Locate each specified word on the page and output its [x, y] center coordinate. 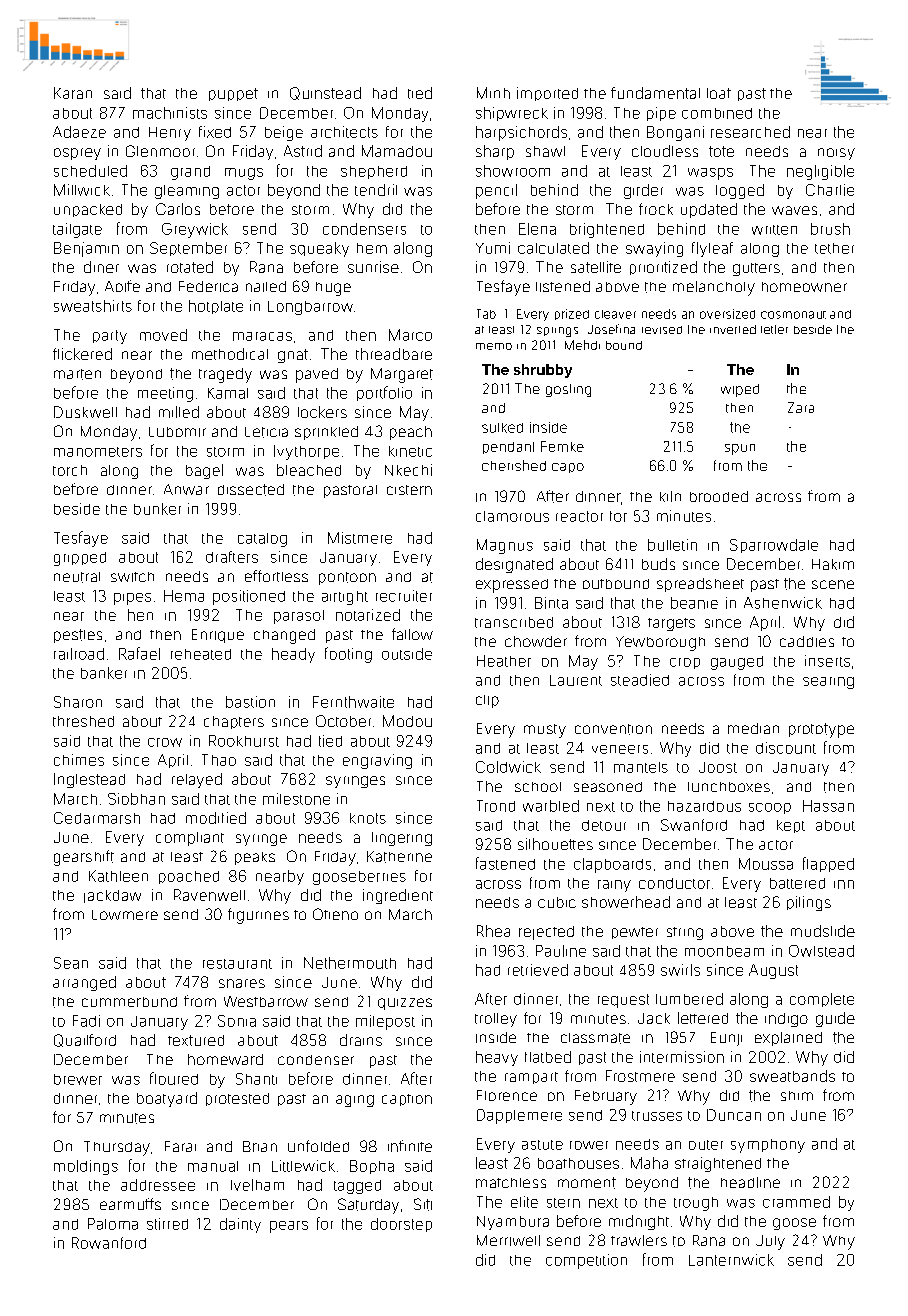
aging [355, 1101]
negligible [820, 172]
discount [786, 748]
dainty [240, 1225]
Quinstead [325, 93]
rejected [546, 933]
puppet [233, 94]
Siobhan [136, 799]
